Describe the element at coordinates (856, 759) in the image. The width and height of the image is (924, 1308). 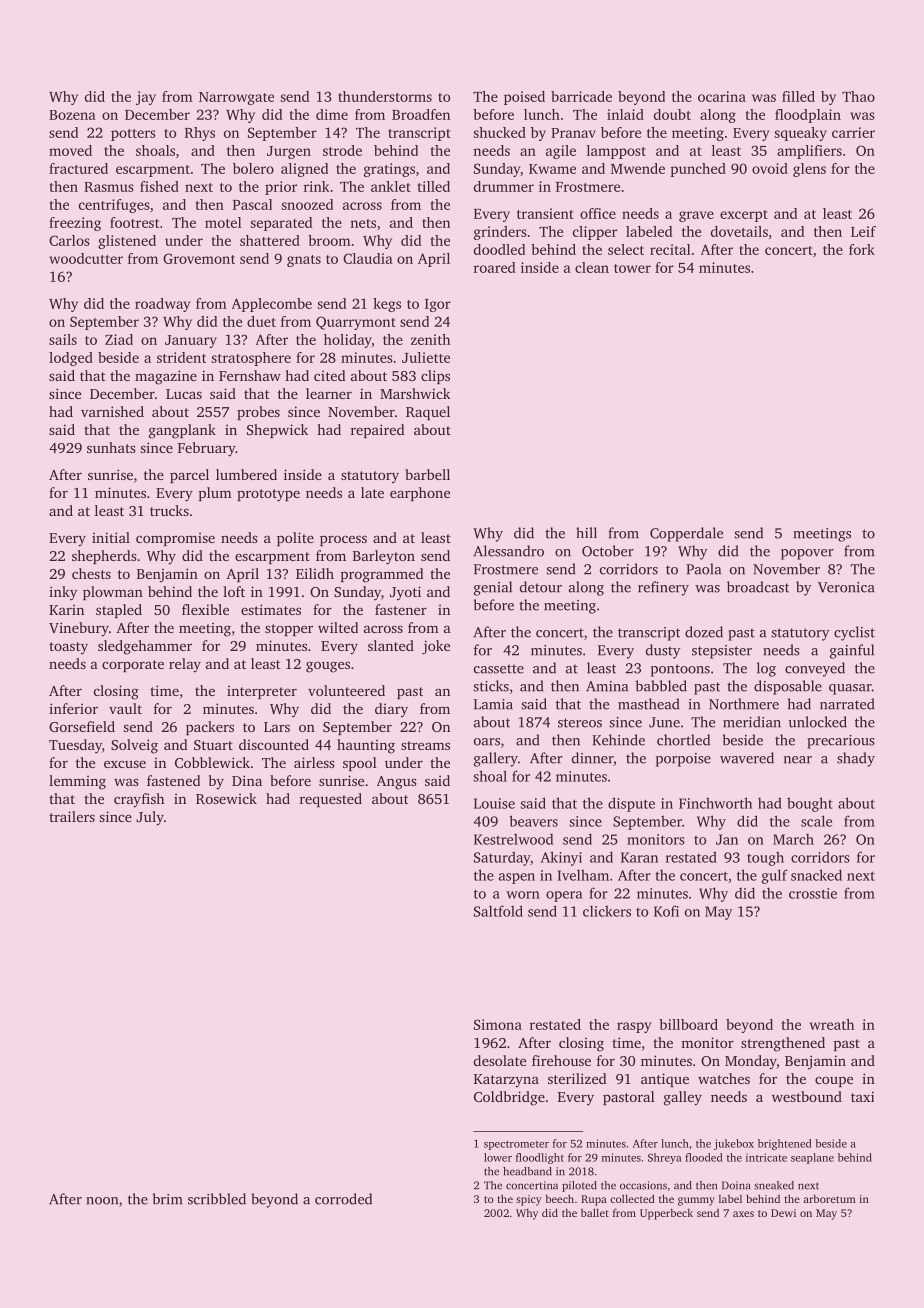
I see `shady` at that location.
